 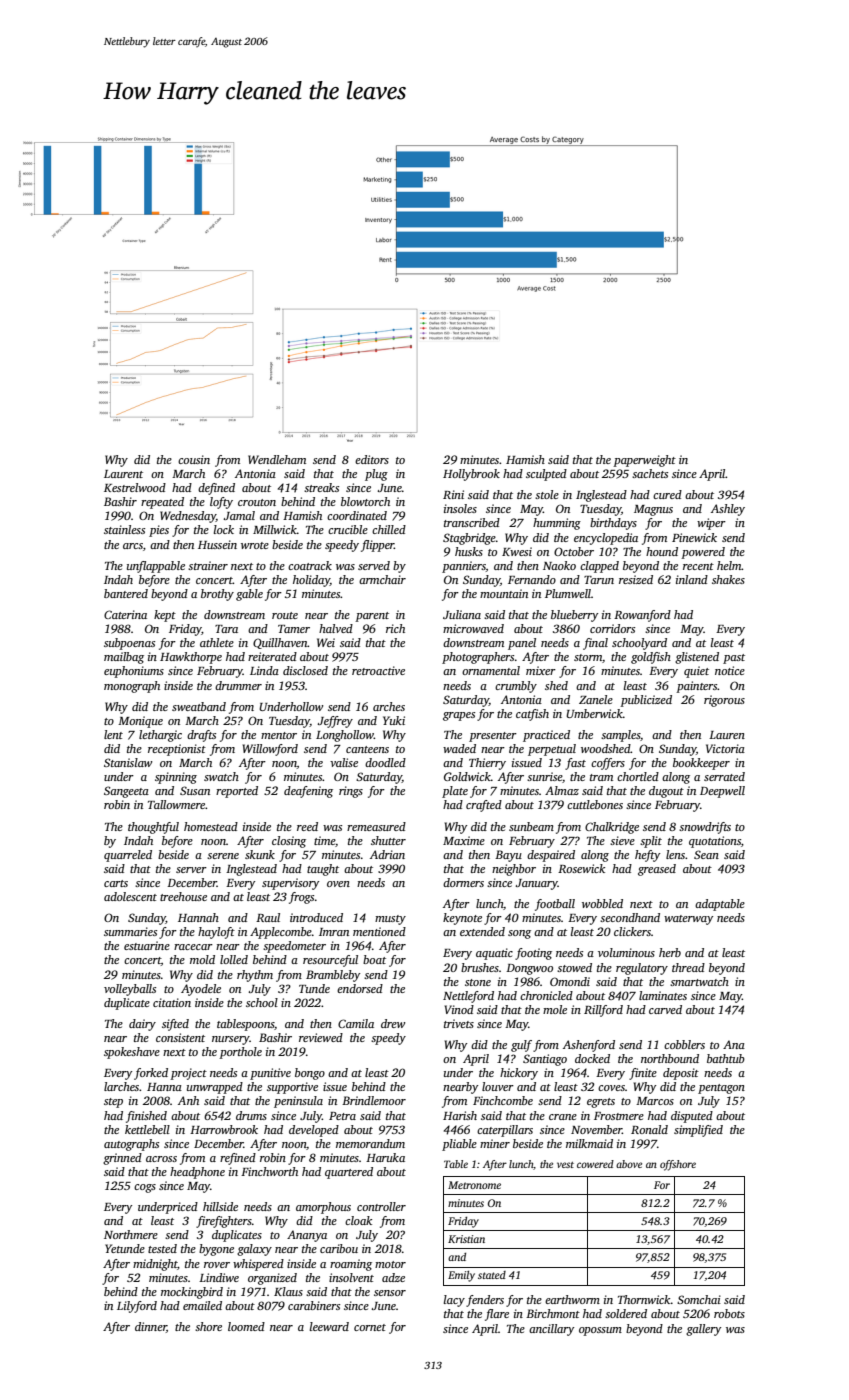 What do you see at coordinates (217, 595) in the document?
I see `brothy` at bounding box center [217, 595].
